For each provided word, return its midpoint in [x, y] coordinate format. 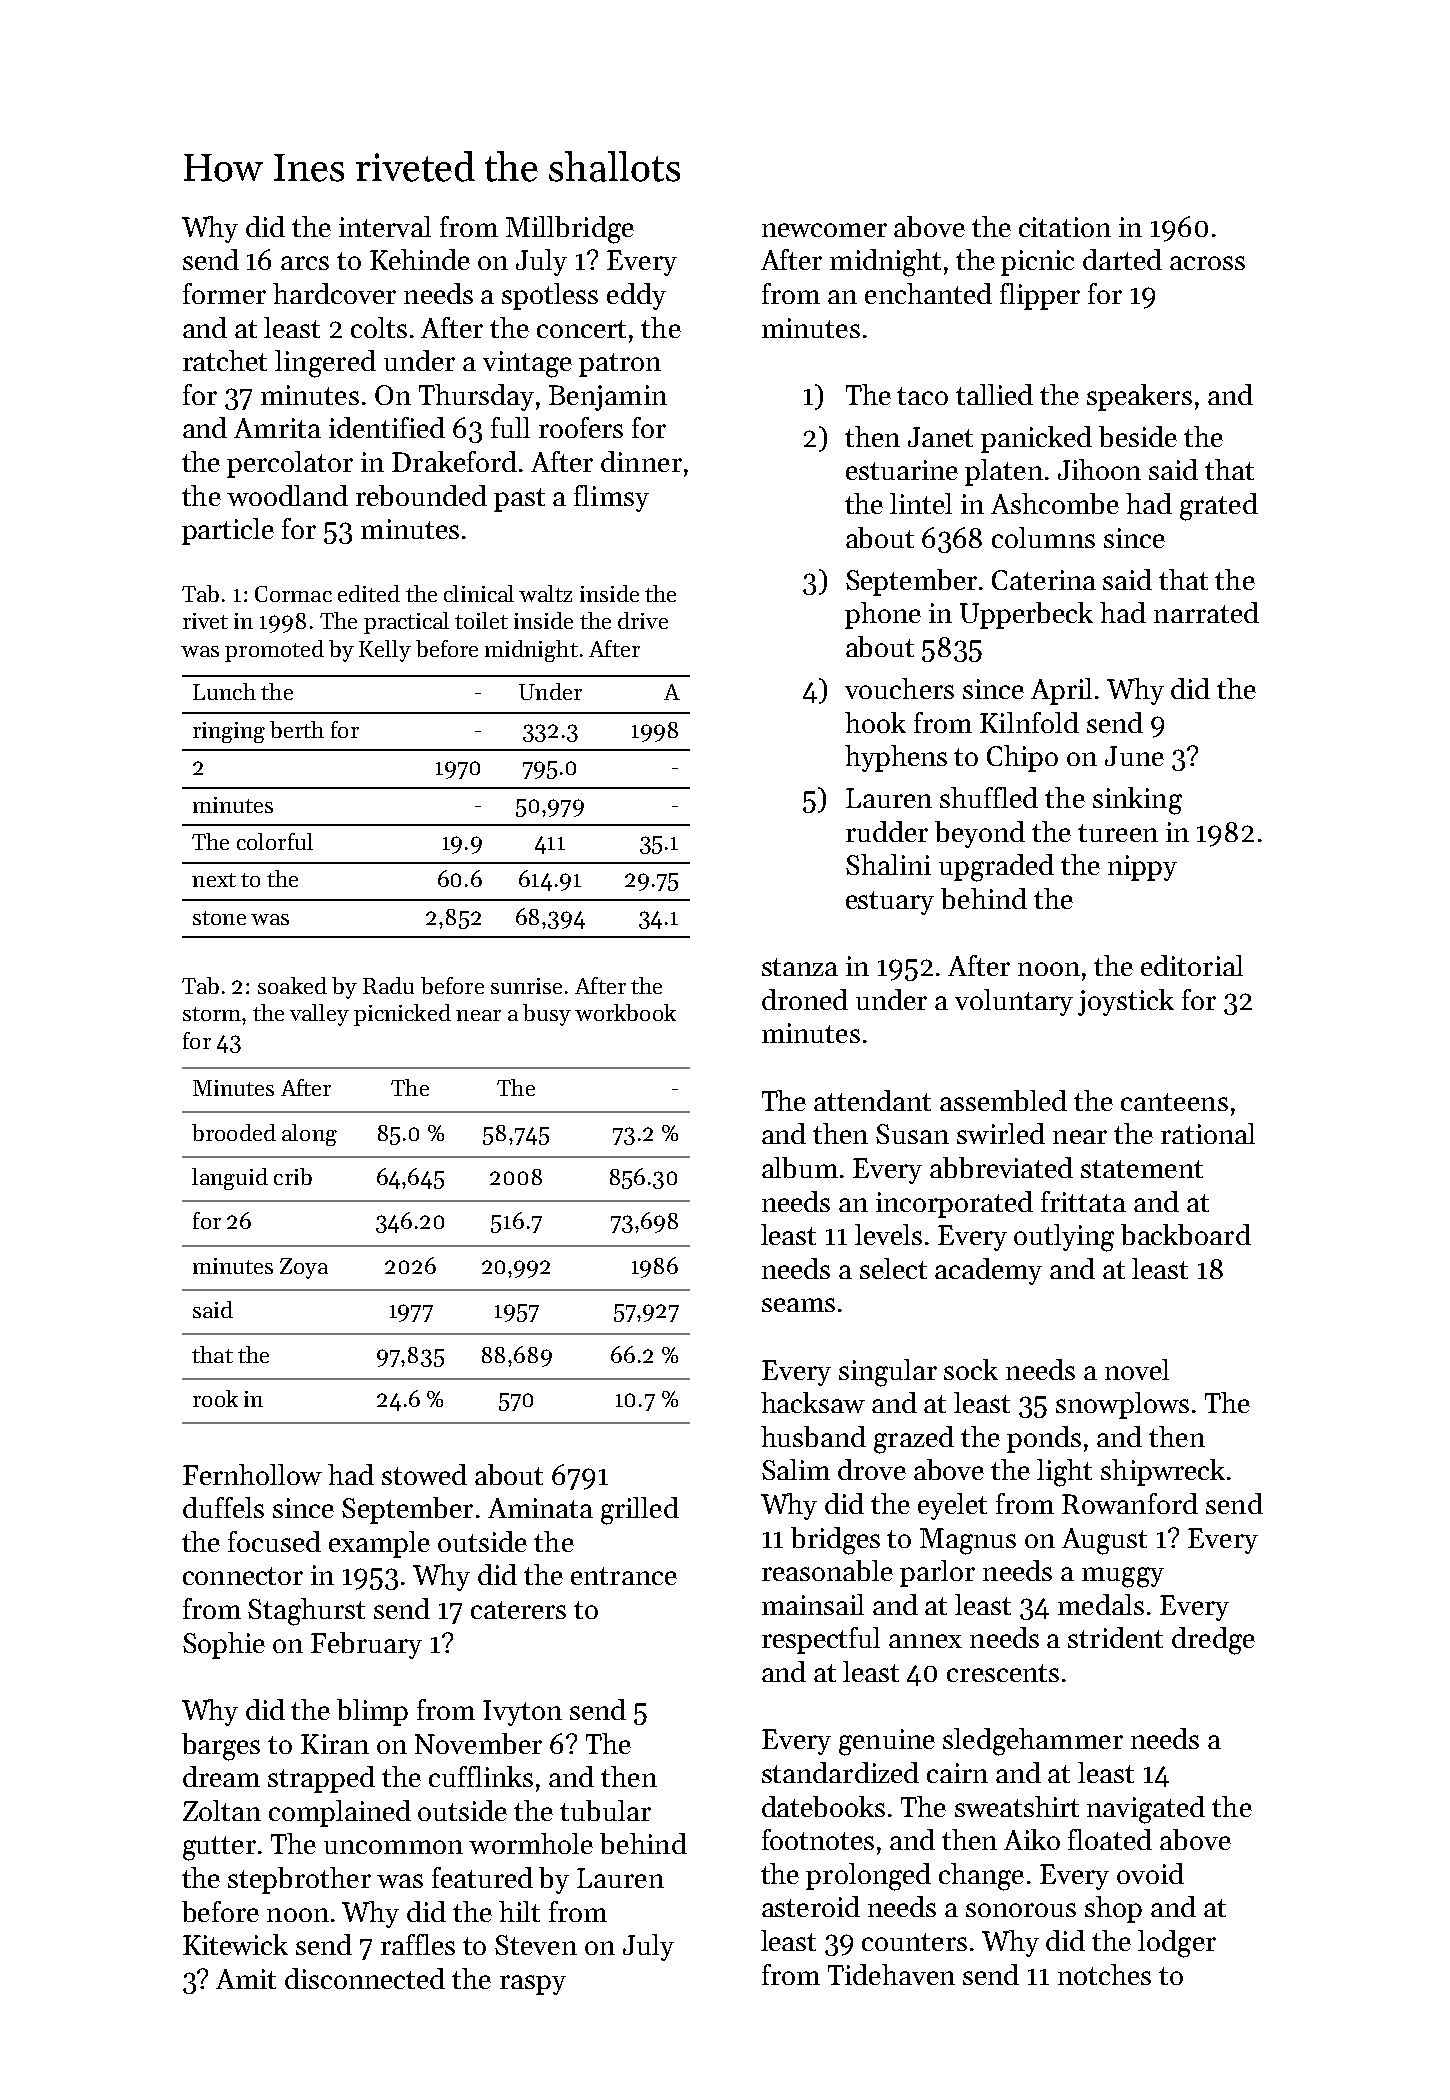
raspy [533, 1985]
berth [297, 729]
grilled [640, 1511]
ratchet [225, 360]
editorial [1192, 965]
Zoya [304, 1268]
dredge [1213, 1641]
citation [1065, 227]
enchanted [928, 293]
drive [643, 620]
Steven [536, 1945]
